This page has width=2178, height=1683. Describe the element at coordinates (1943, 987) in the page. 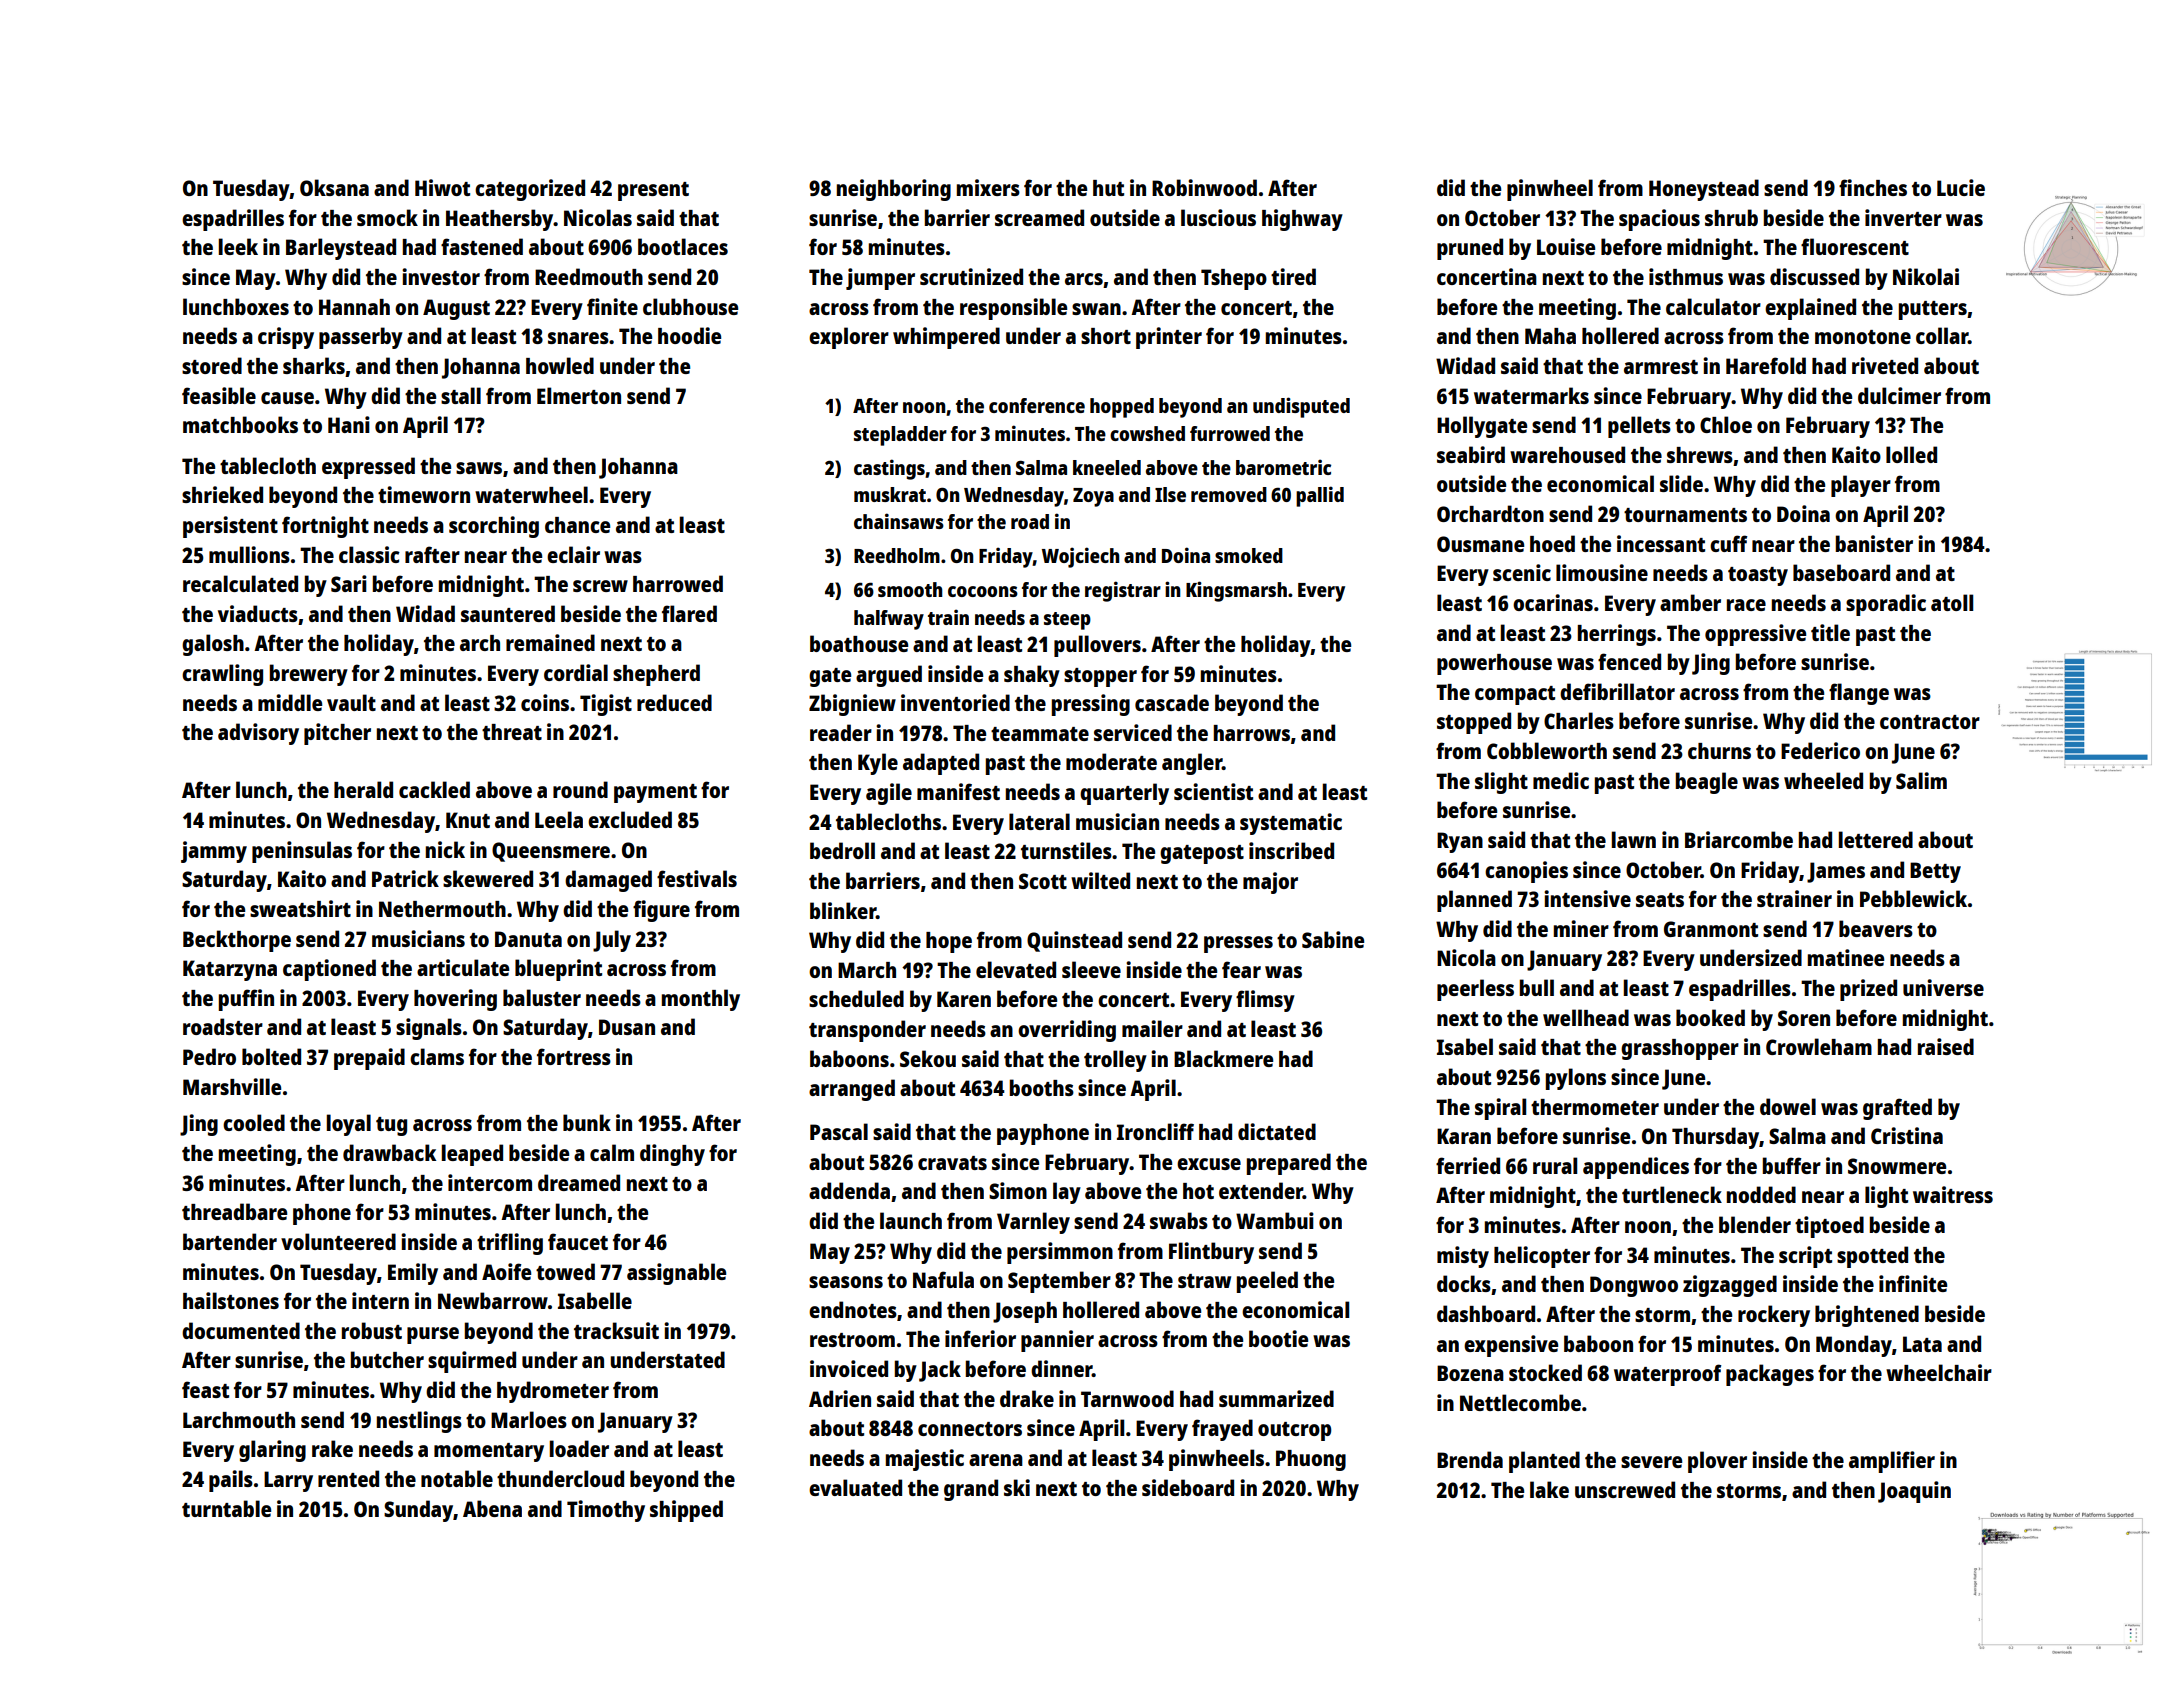

I see `universe` at that location.
